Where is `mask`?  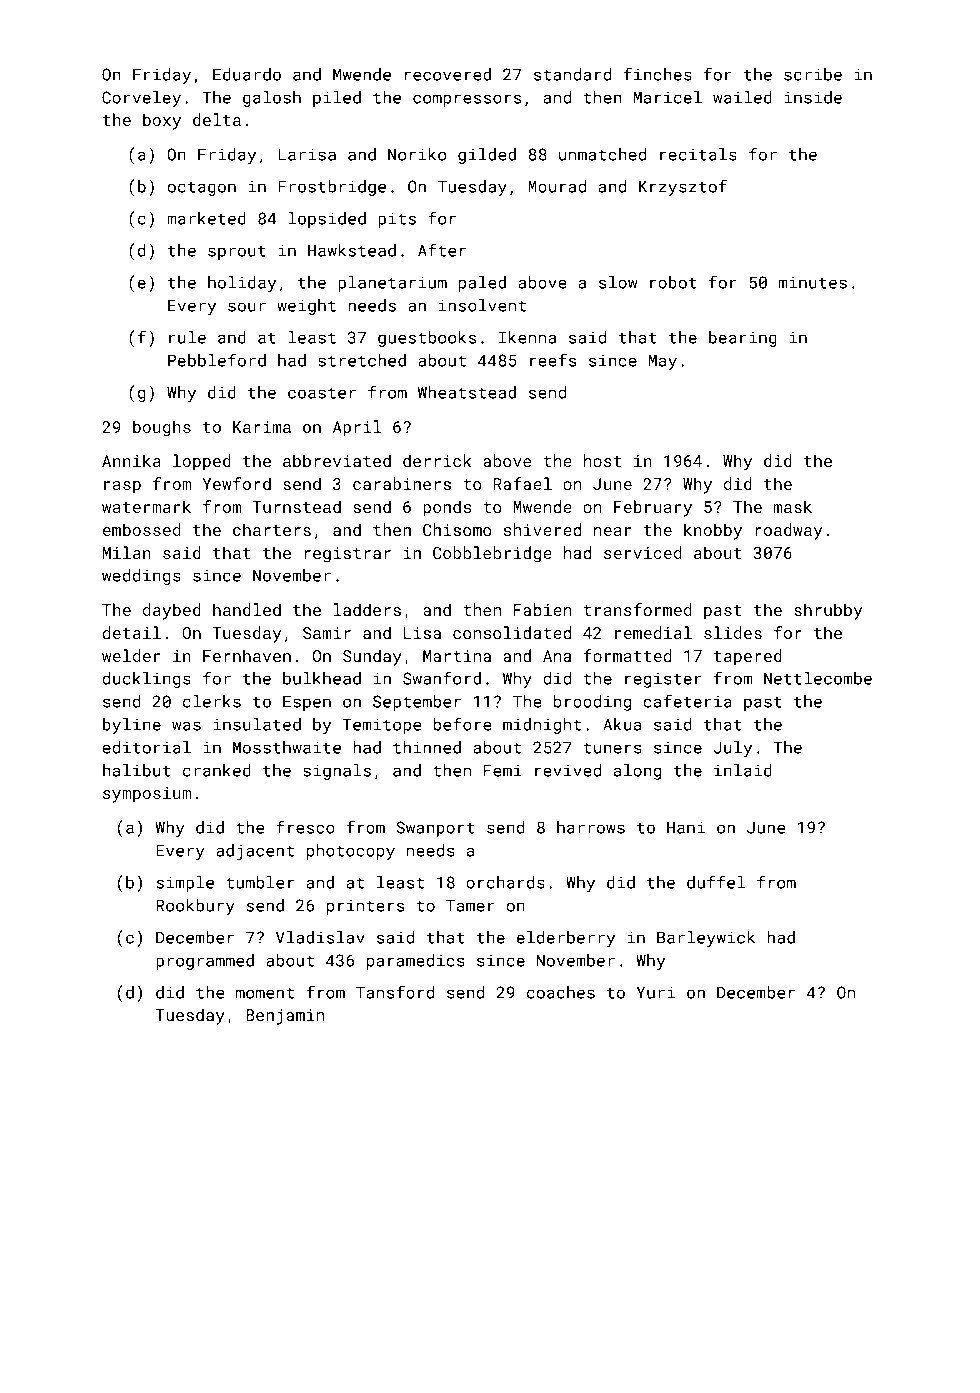 mask is located at coordinates (792, 506).
